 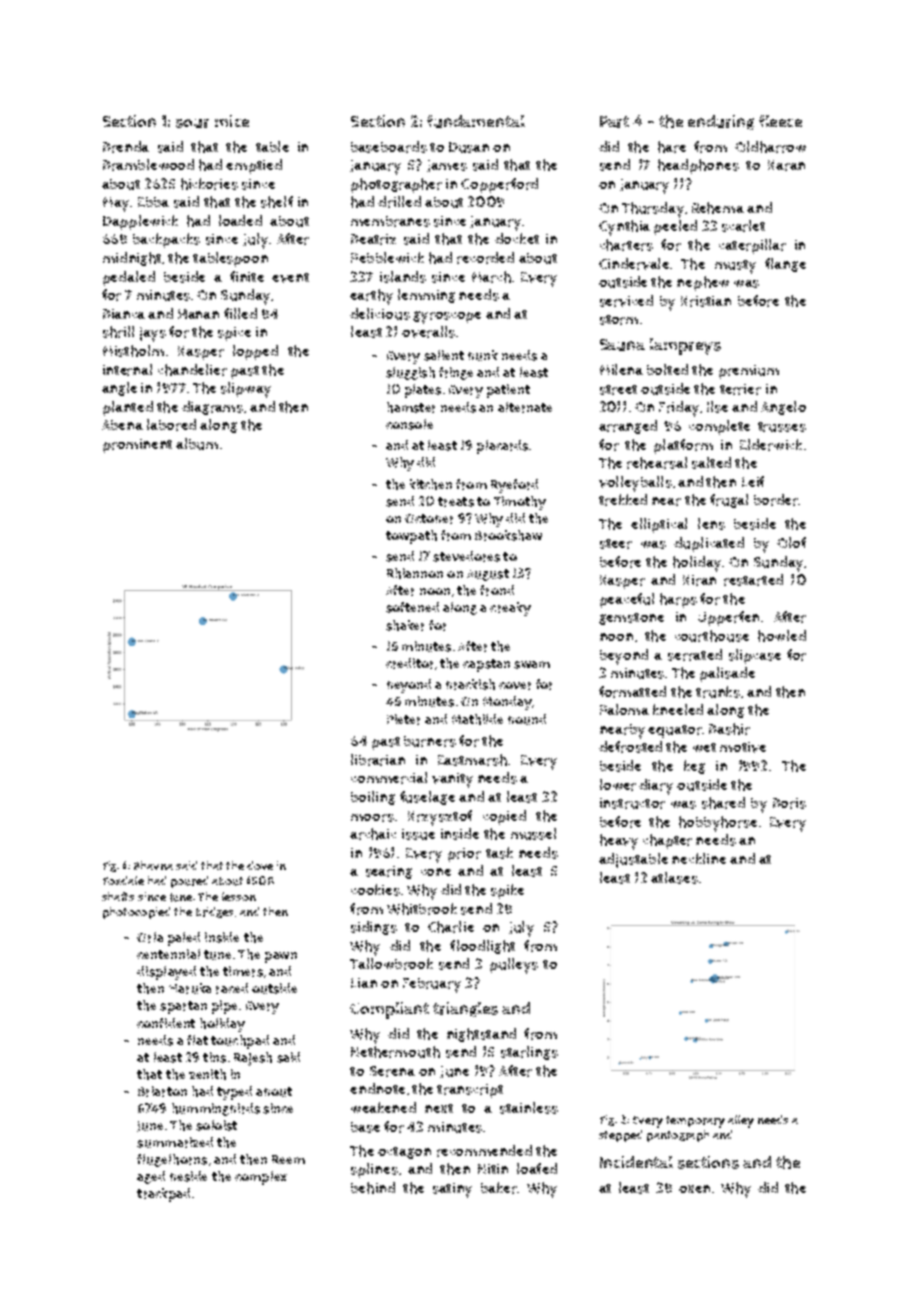 What do you see at coordinates (150, 937) in the image?
I see `Orla` at bounding box center [150, 937].
